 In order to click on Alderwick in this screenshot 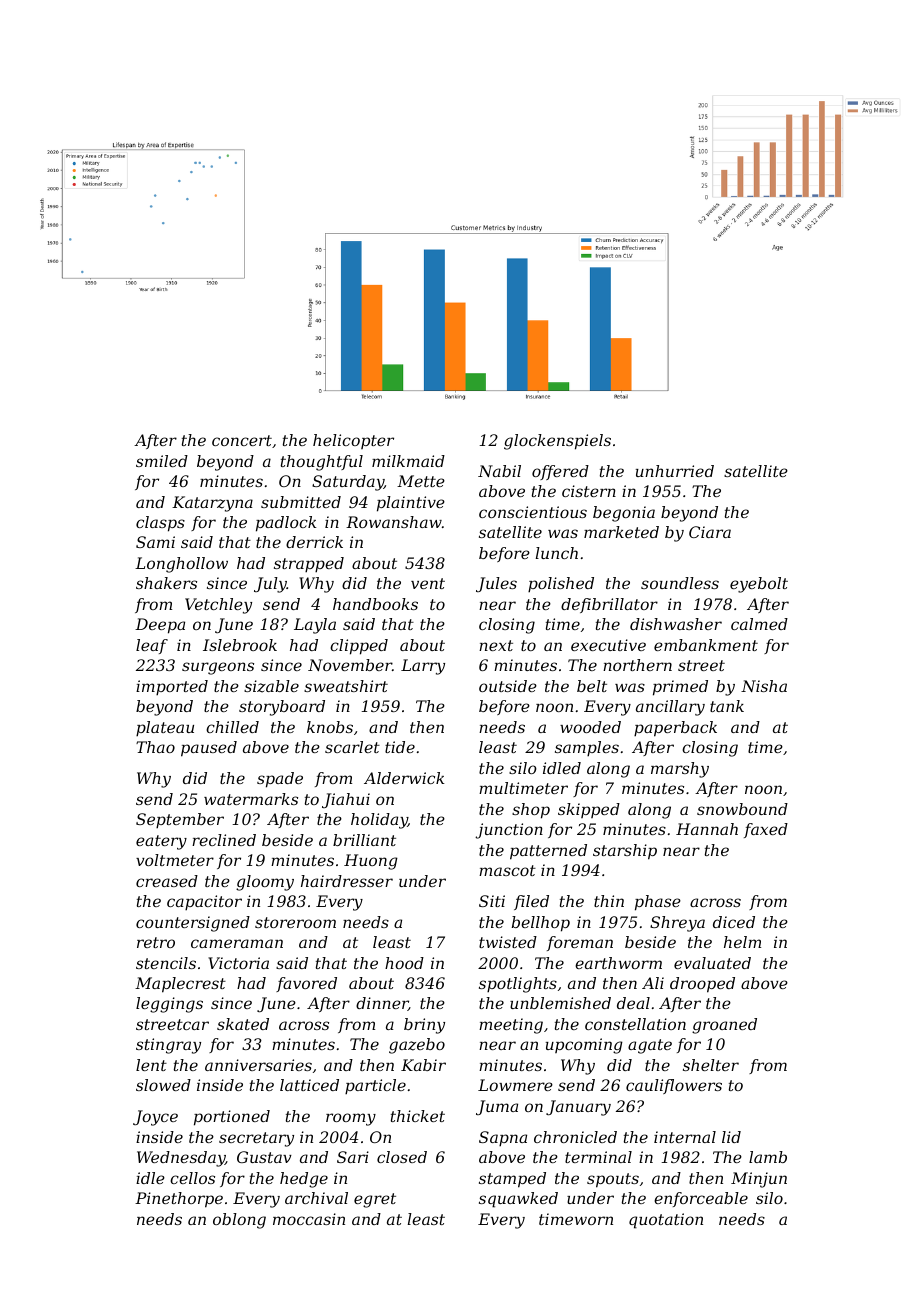, I will do `click(404, 778)`.
